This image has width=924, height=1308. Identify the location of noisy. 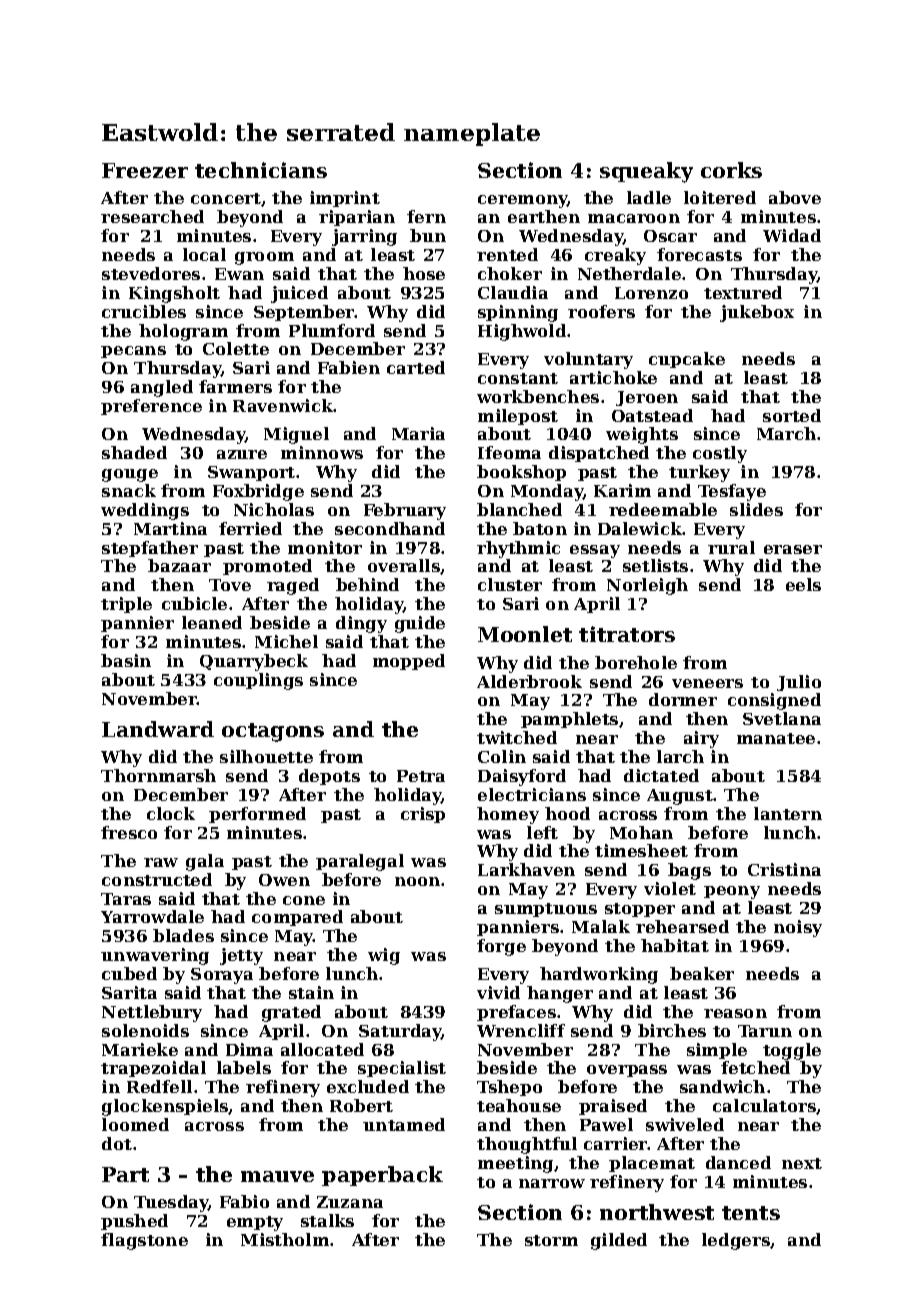
(798, 928).
